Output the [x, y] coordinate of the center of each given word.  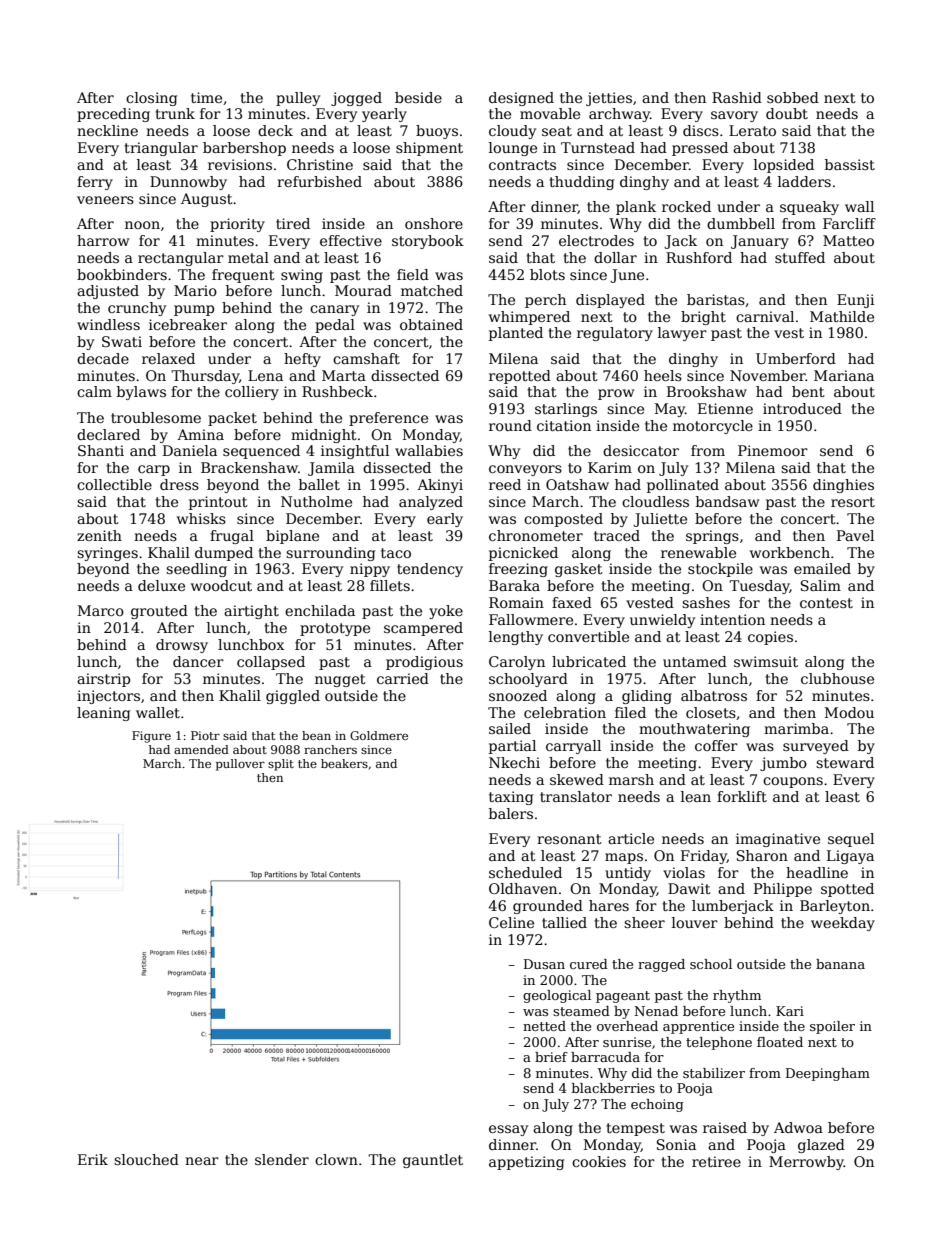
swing [302, 276]
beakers [344, 763]
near [202, 1161]
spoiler [832, 1027]
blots [547, 274]
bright [703, 318]
